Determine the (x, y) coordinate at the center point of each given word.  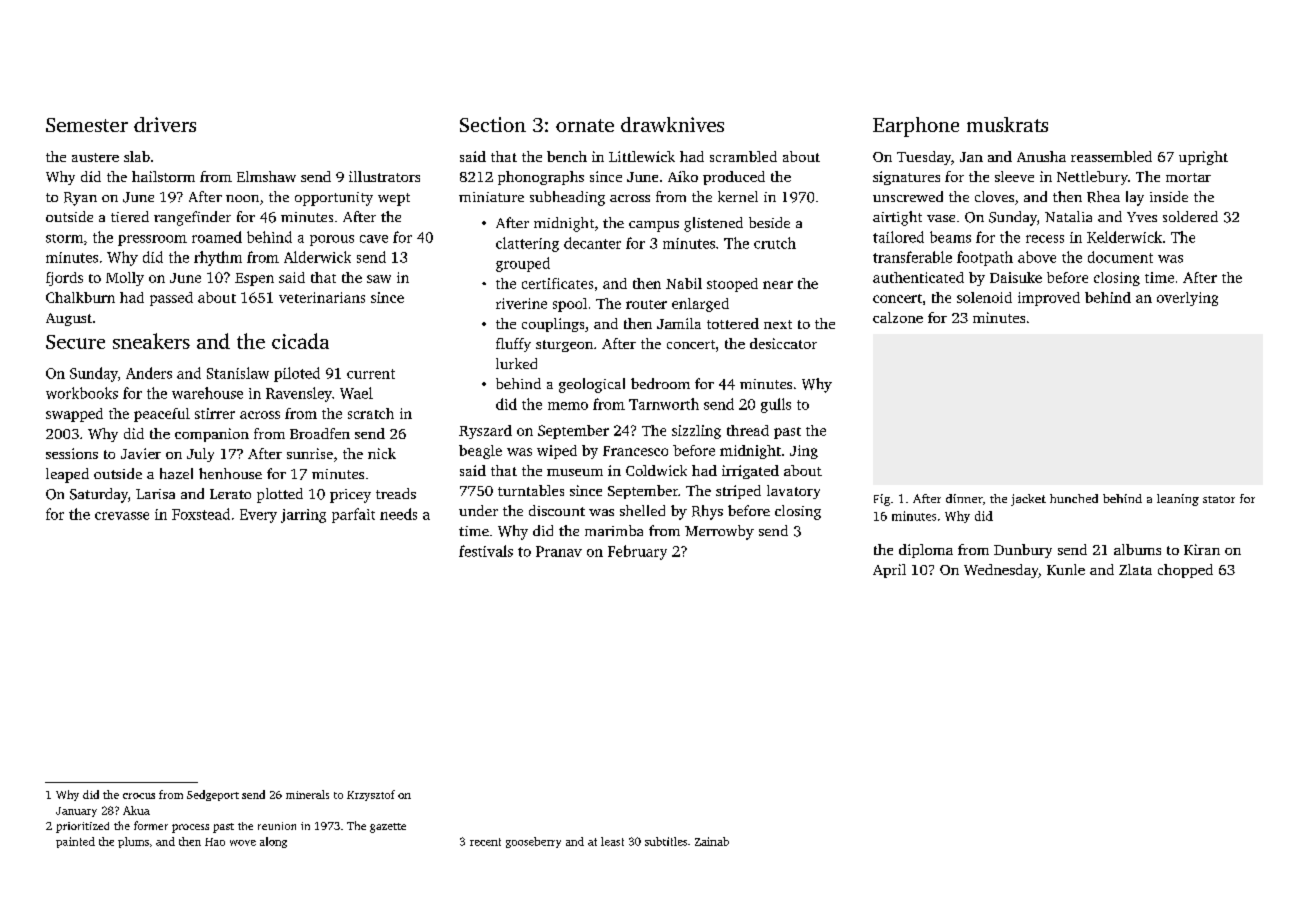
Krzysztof (371, 795)
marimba (614, 530)
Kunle (1066, 569)
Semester (87, 125)
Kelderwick (1124, 237)
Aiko (683, 176)
